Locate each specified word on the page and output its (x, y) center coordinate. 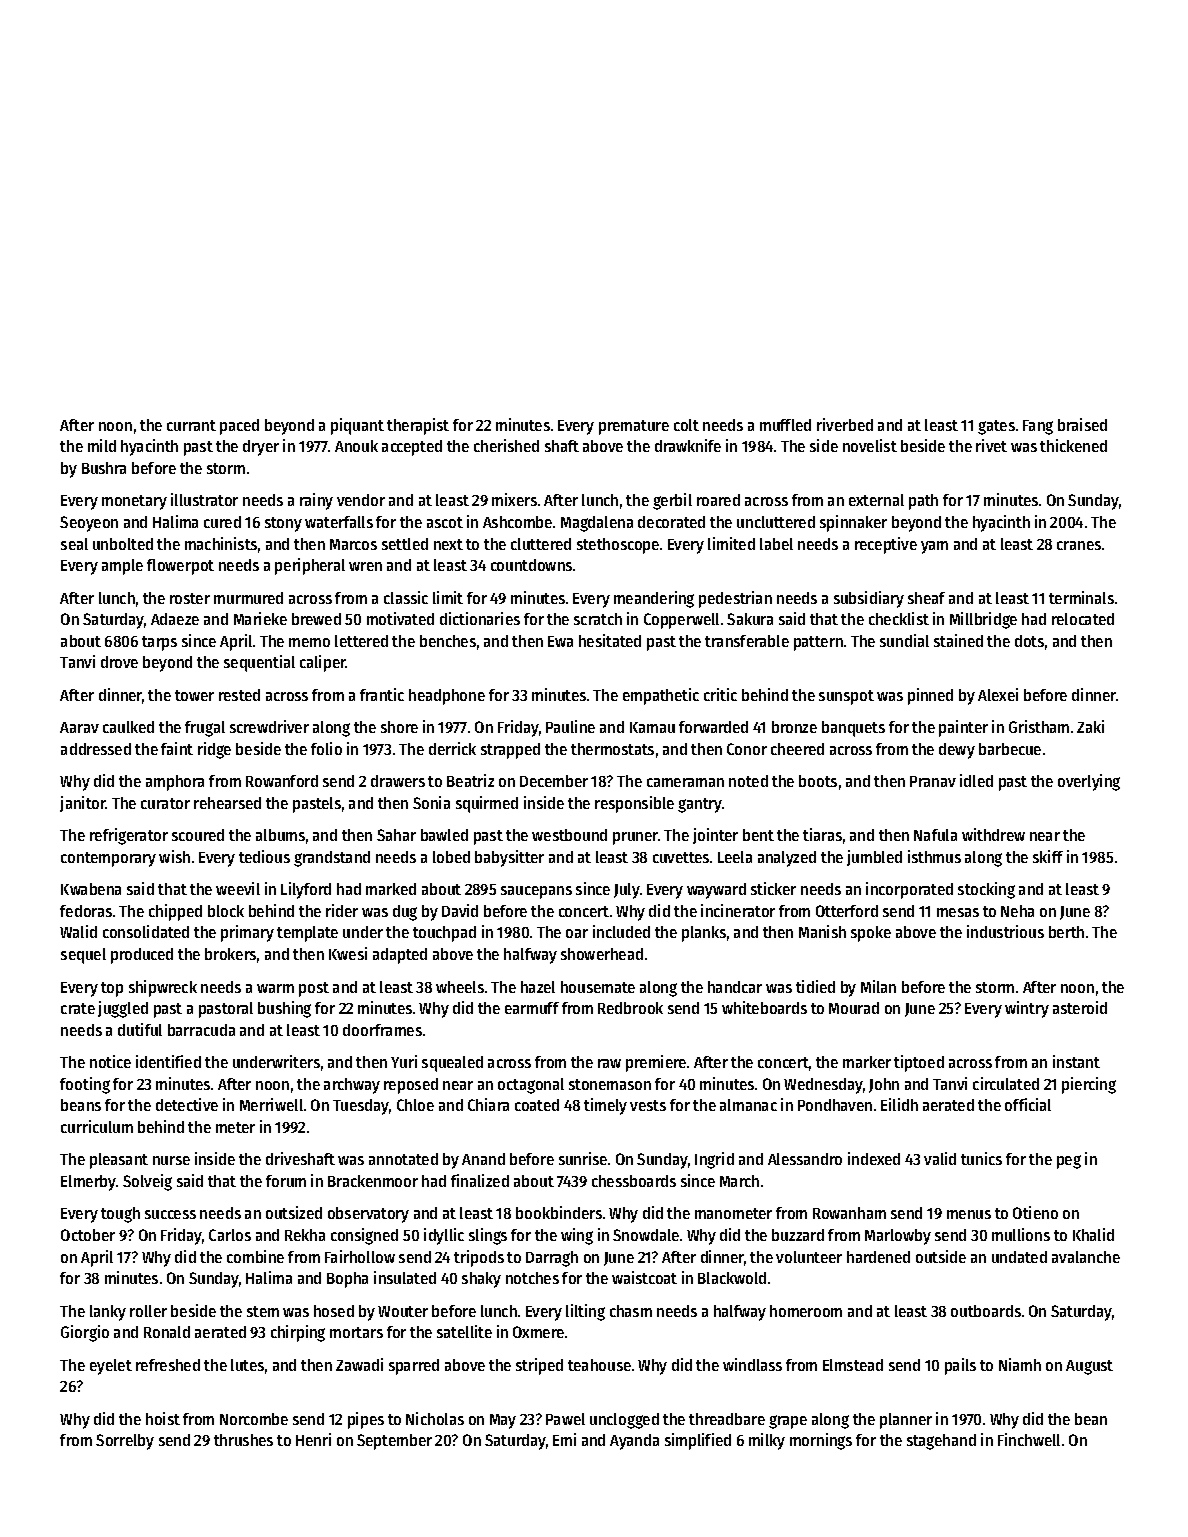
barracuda (201, 1030)
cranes (1079, 545)
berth (1066, 932)
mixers (514, 499)
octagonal (531, 1086)
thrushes (243, 1440)
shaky (481, 1280)
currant (191, 425)
